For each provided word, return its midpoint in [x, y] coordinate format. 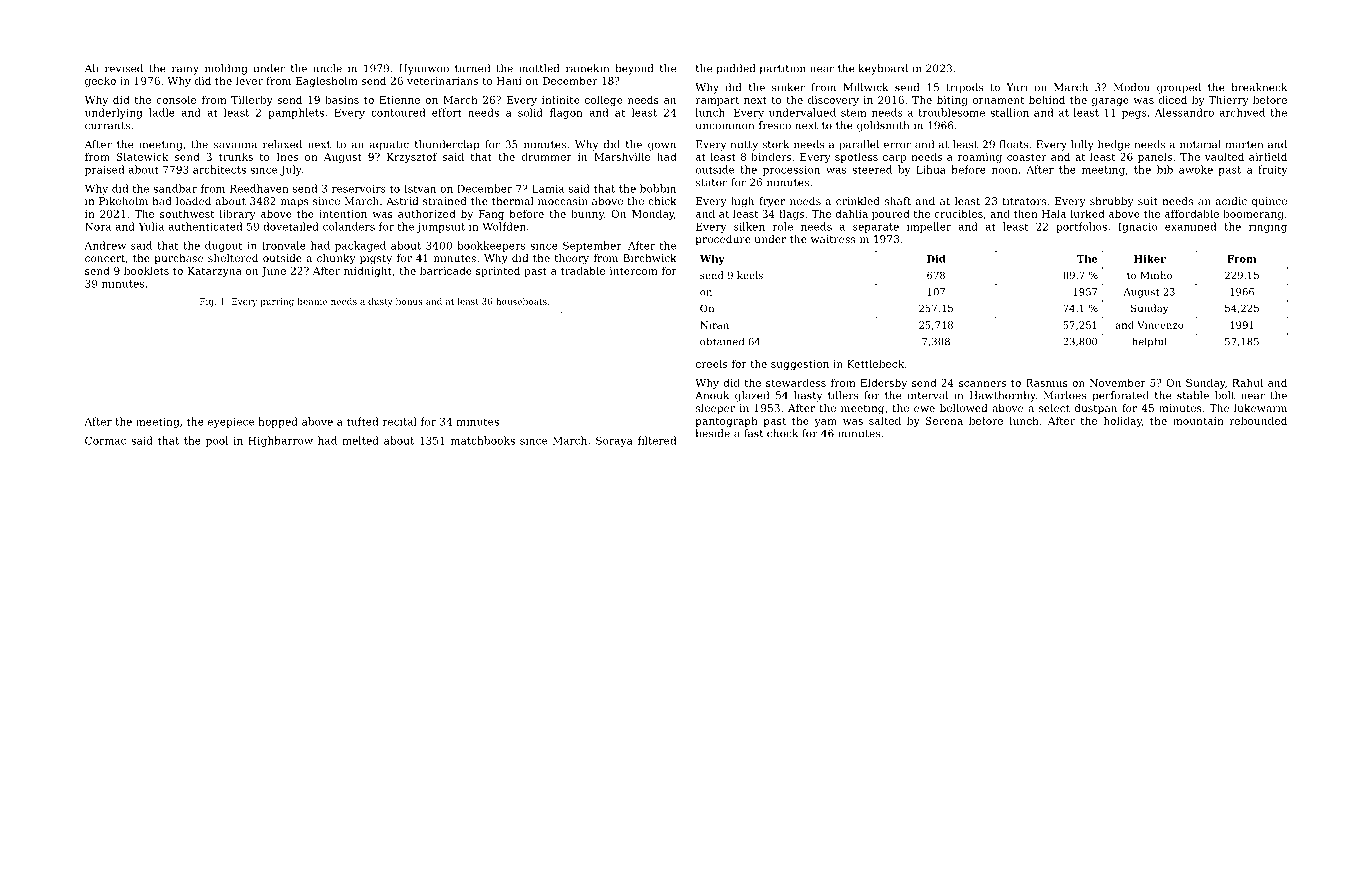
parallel [859, 145]
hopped [278, 422]
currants [107, 126]
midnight [368, 271]
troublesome [951, 112]
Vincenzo [1160, 325]
